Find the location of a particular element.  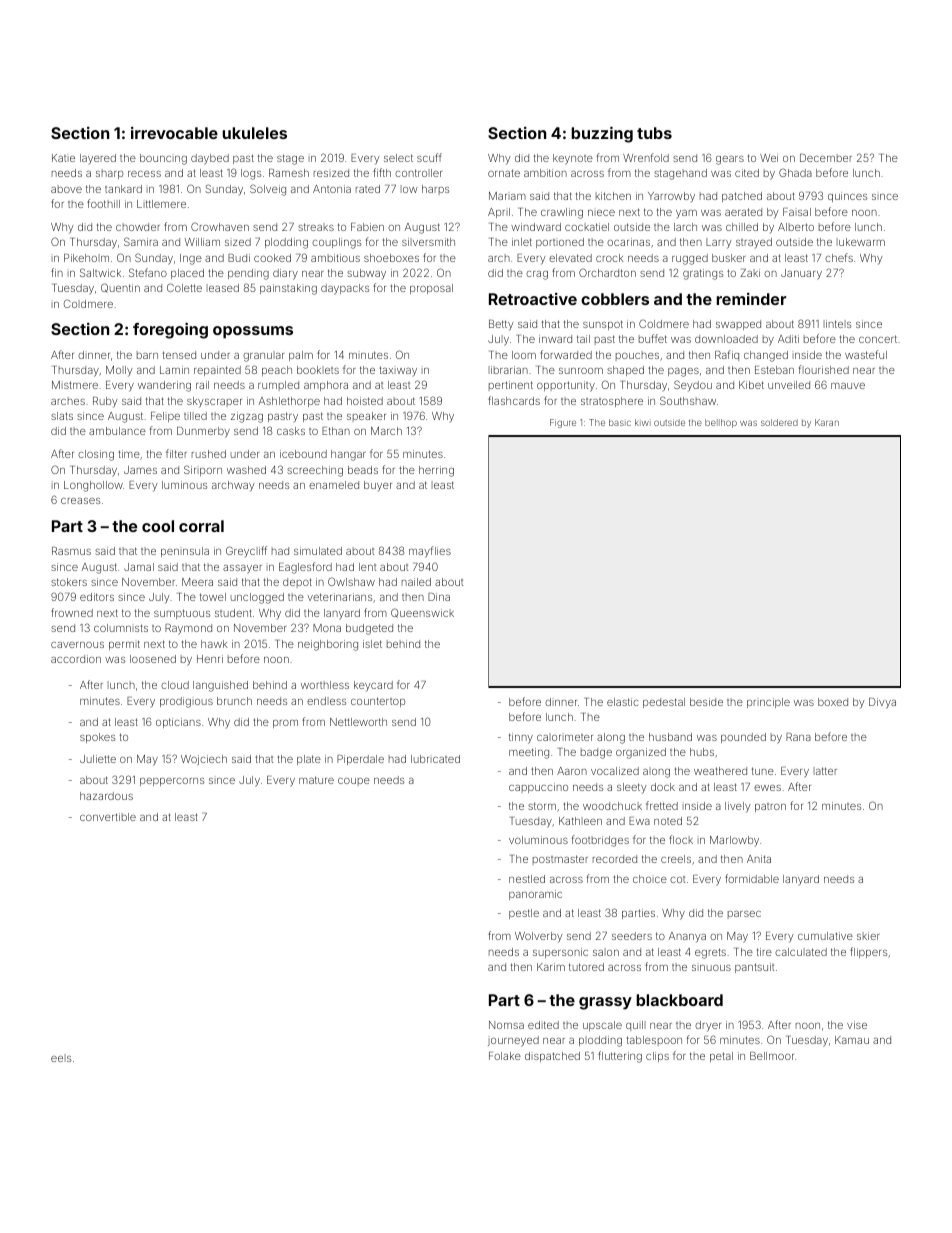

journeyed is located at coordinates (513, 1041).
